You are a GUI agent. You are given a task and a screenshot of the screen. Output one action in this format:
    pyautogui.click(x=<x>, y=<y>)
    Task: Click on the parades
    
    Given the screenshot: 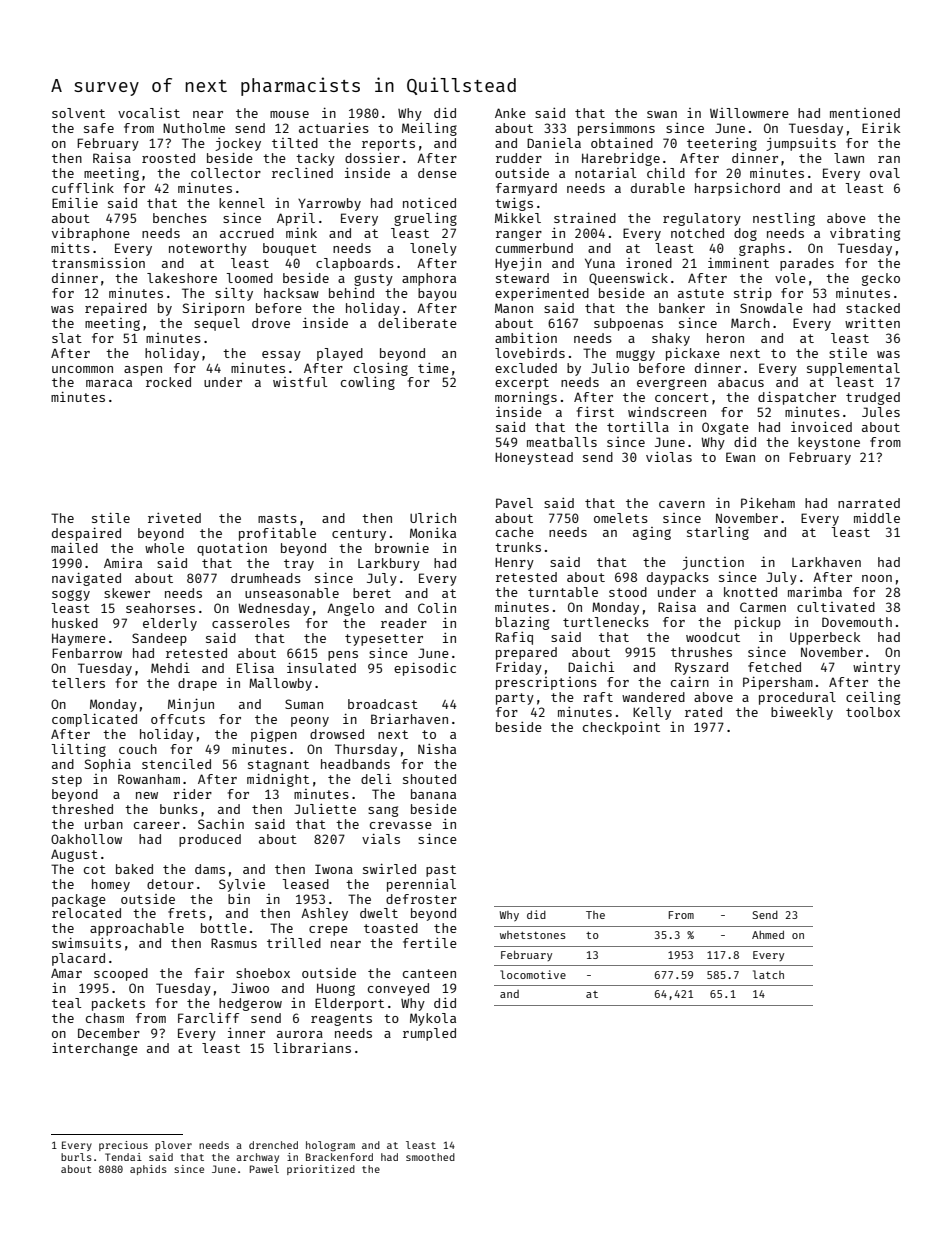 What is the action you would take?
    pyautogui.click(x=807, y=264)
